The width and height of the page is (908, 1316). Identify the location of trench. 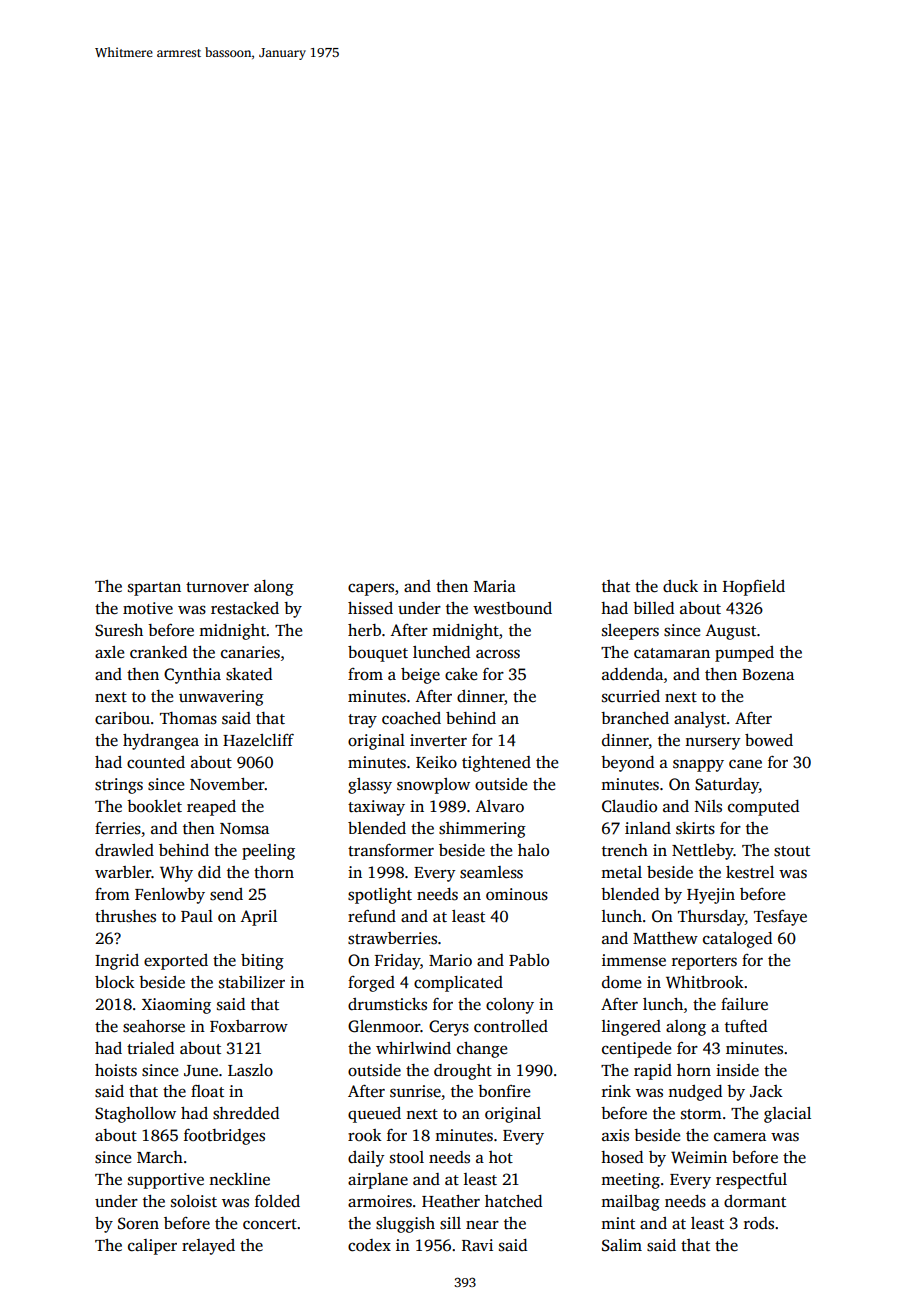
(625, 850).
